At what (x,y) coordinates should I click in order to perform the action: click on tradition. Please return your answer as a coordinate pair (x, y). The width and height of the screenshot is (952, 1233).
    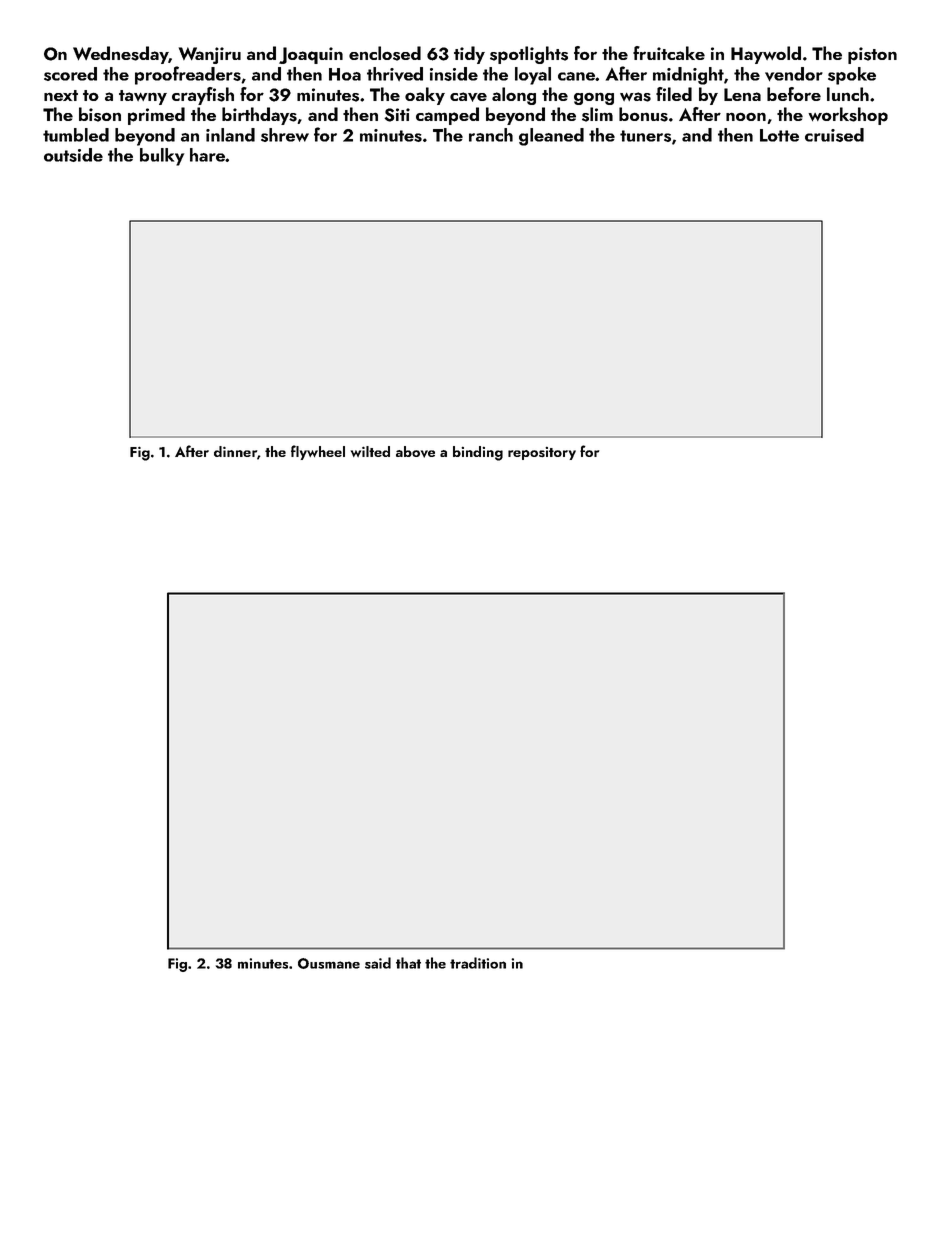
    Looking at the image, I should click on (478, 963).
